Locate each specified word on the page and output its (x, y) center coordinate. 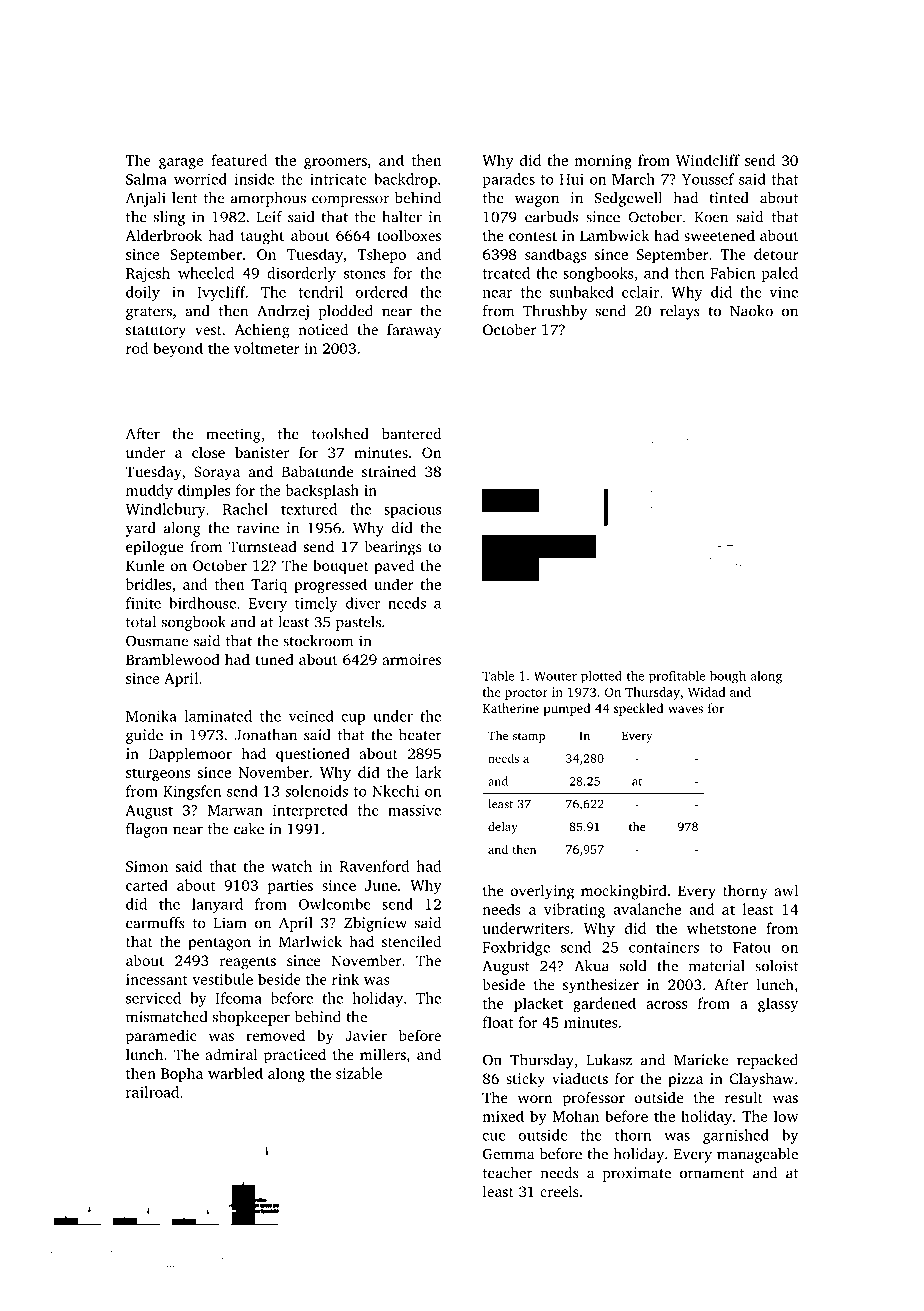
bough (728, 677)
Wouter (555, 676)
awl (786, 890)
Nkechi (395, 791)
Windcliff (708, 160)
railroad (152, 1092)
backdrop (405, 180)
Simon (147, 866)
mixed (503, 1116)
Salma (146, 179)
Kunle (145, 565)
